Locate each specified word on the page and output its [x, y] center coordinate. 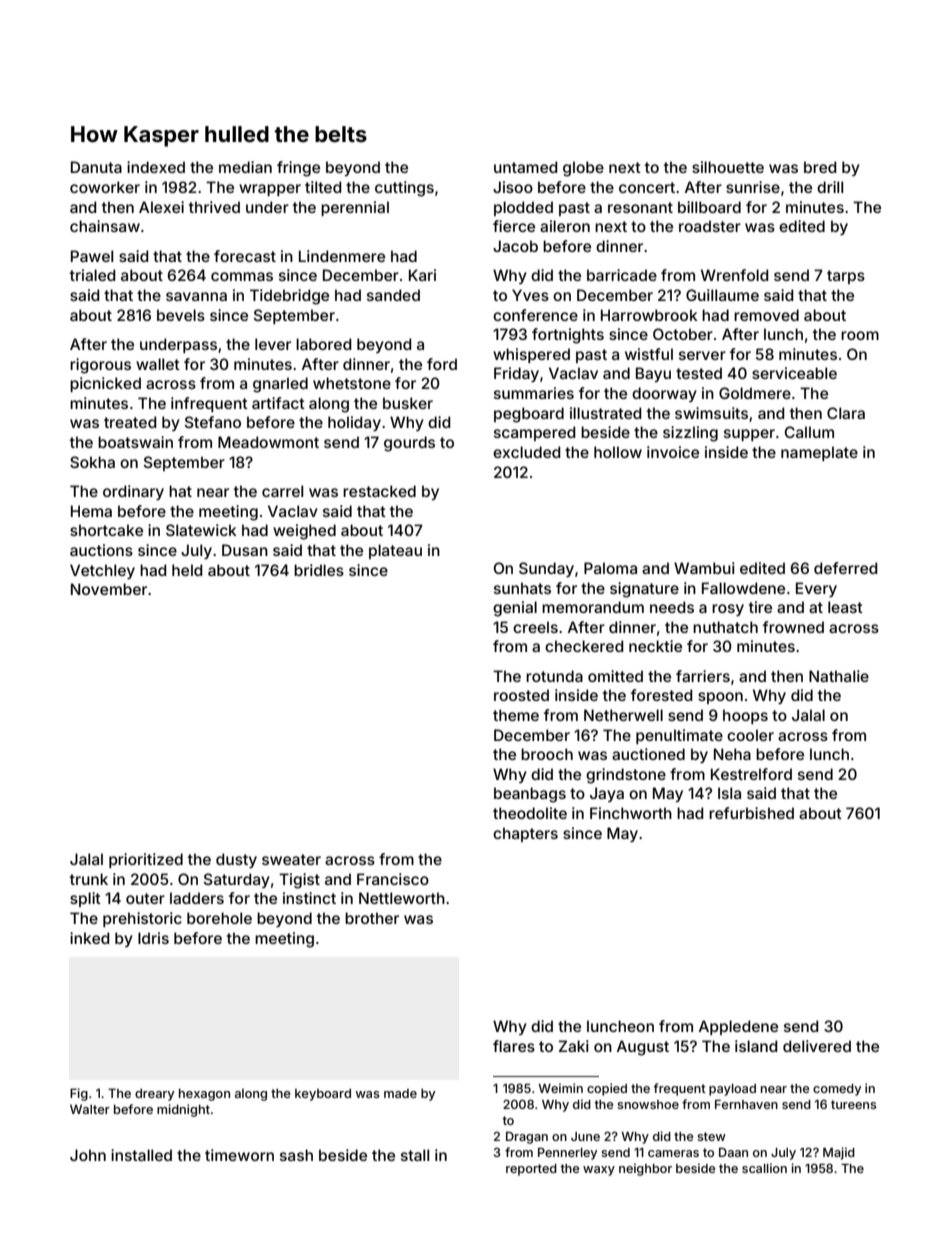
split [85, 899]
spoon [720, 698]
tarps [846, 277]
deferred [846, 568]
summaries [534, 393]
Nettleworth [402, 898]
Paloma [610, 568]
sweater [291, 859]
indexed [156, 167]
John [88, 1155]
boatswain [135, 442]
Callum [809, 432]
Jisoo [513, 187]
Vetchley [102, 571]
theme [516, 715]
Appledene [738, 1027]
